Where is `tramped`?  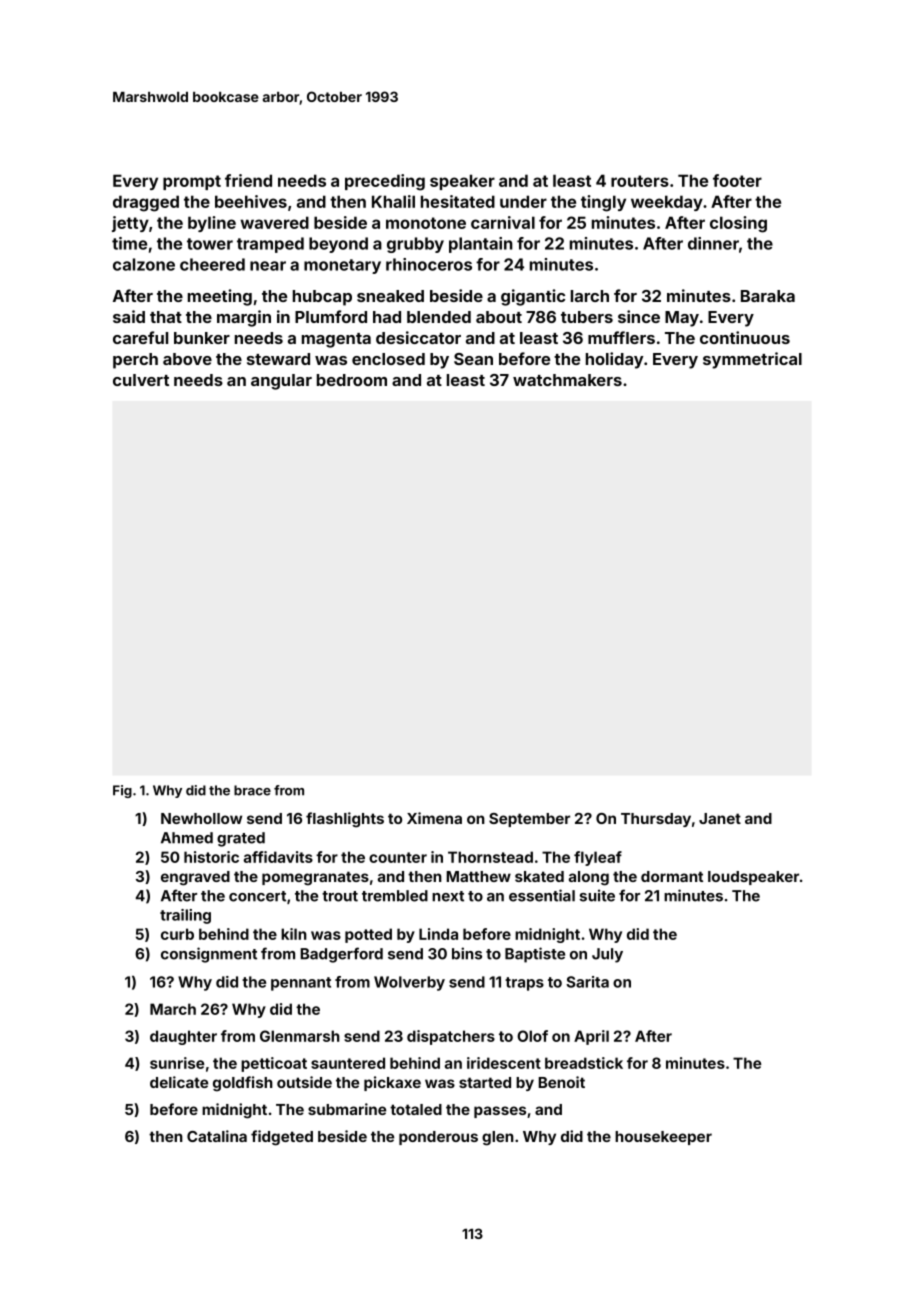 tramped is located at coordinates (270, 245).
